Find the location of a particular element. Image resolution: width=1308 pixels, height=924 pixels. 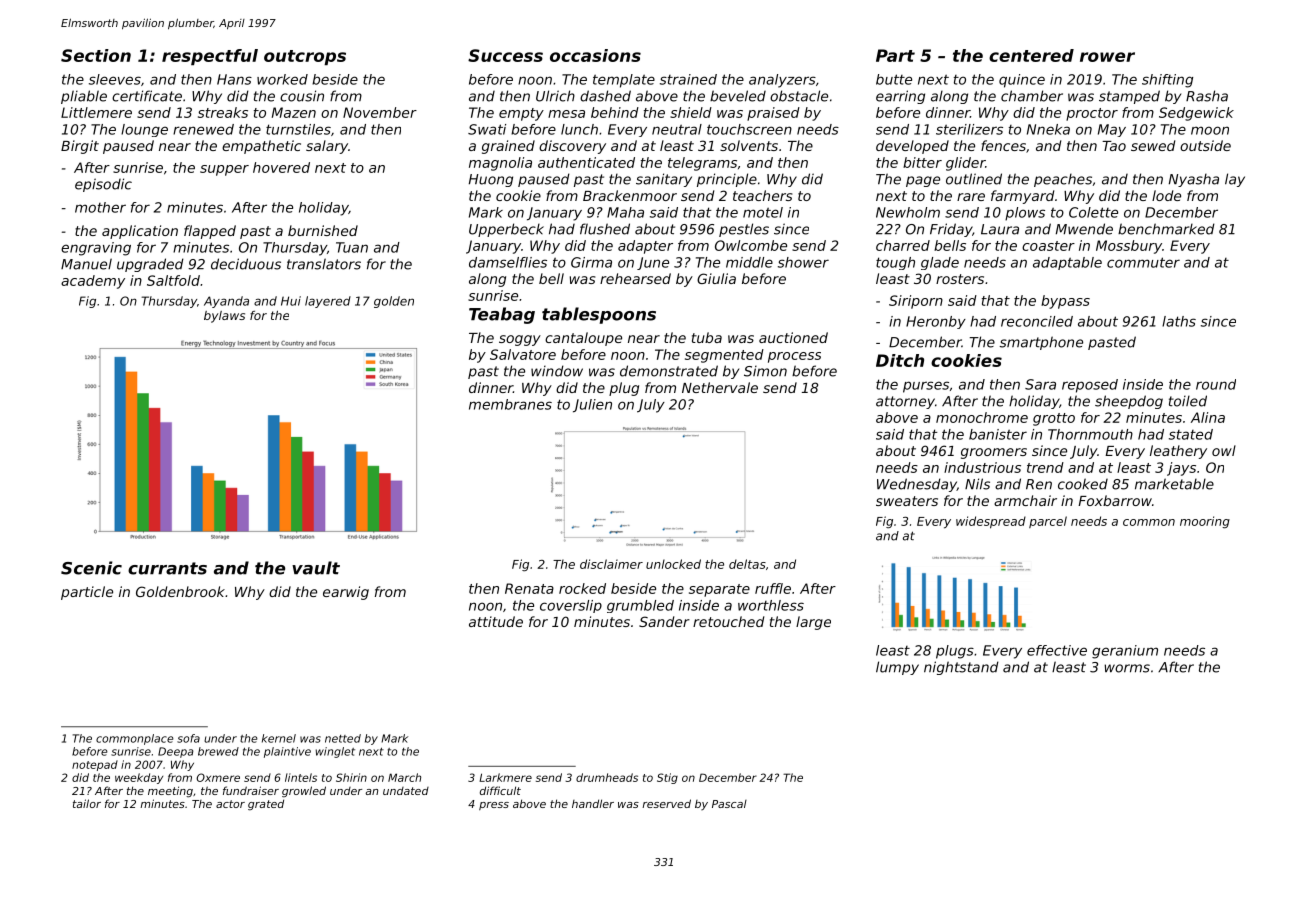

disclaimer is located at coordinates (611, 564).
